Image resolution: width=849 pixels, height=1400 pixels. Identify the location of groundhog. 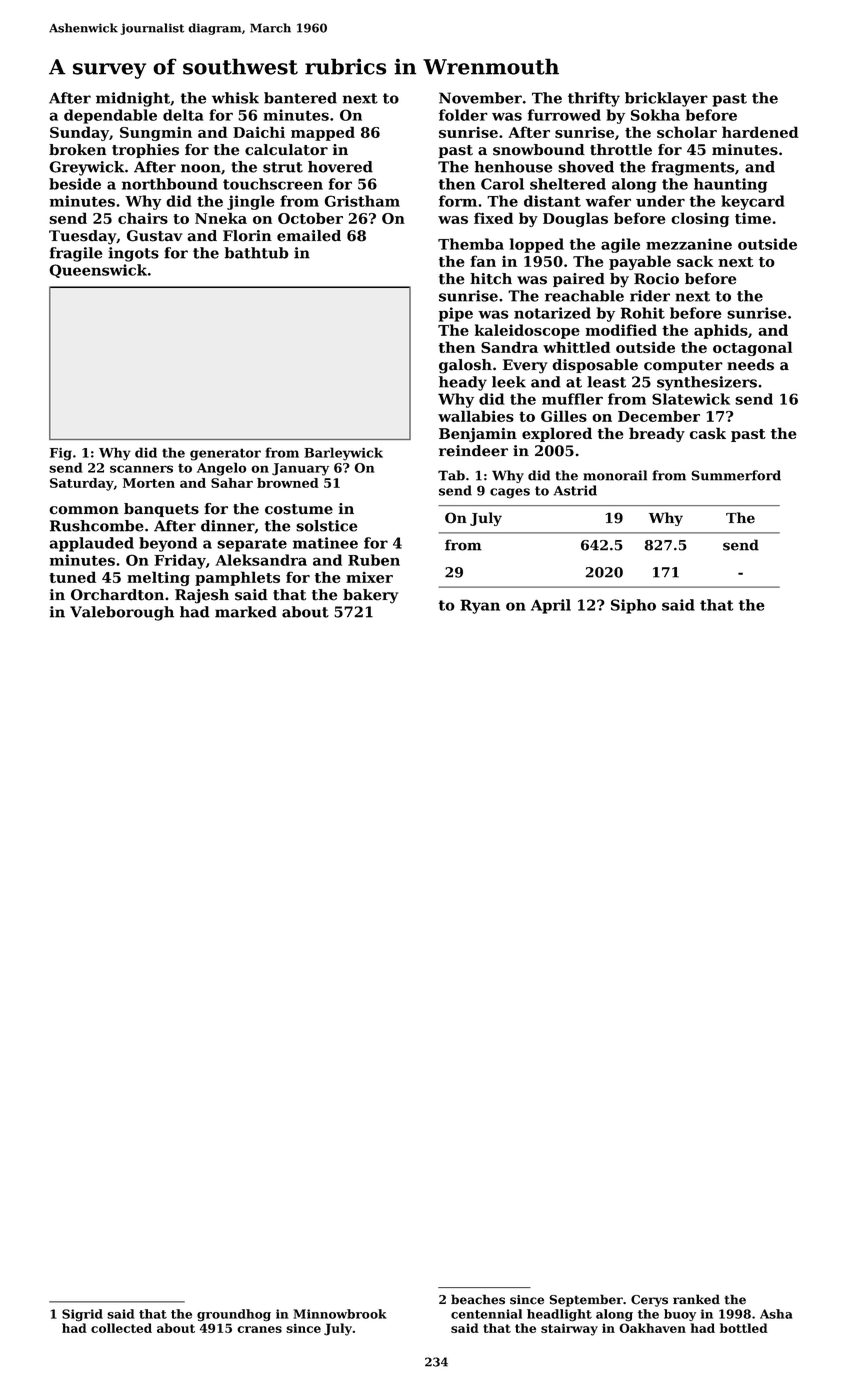
(234, 1315).
